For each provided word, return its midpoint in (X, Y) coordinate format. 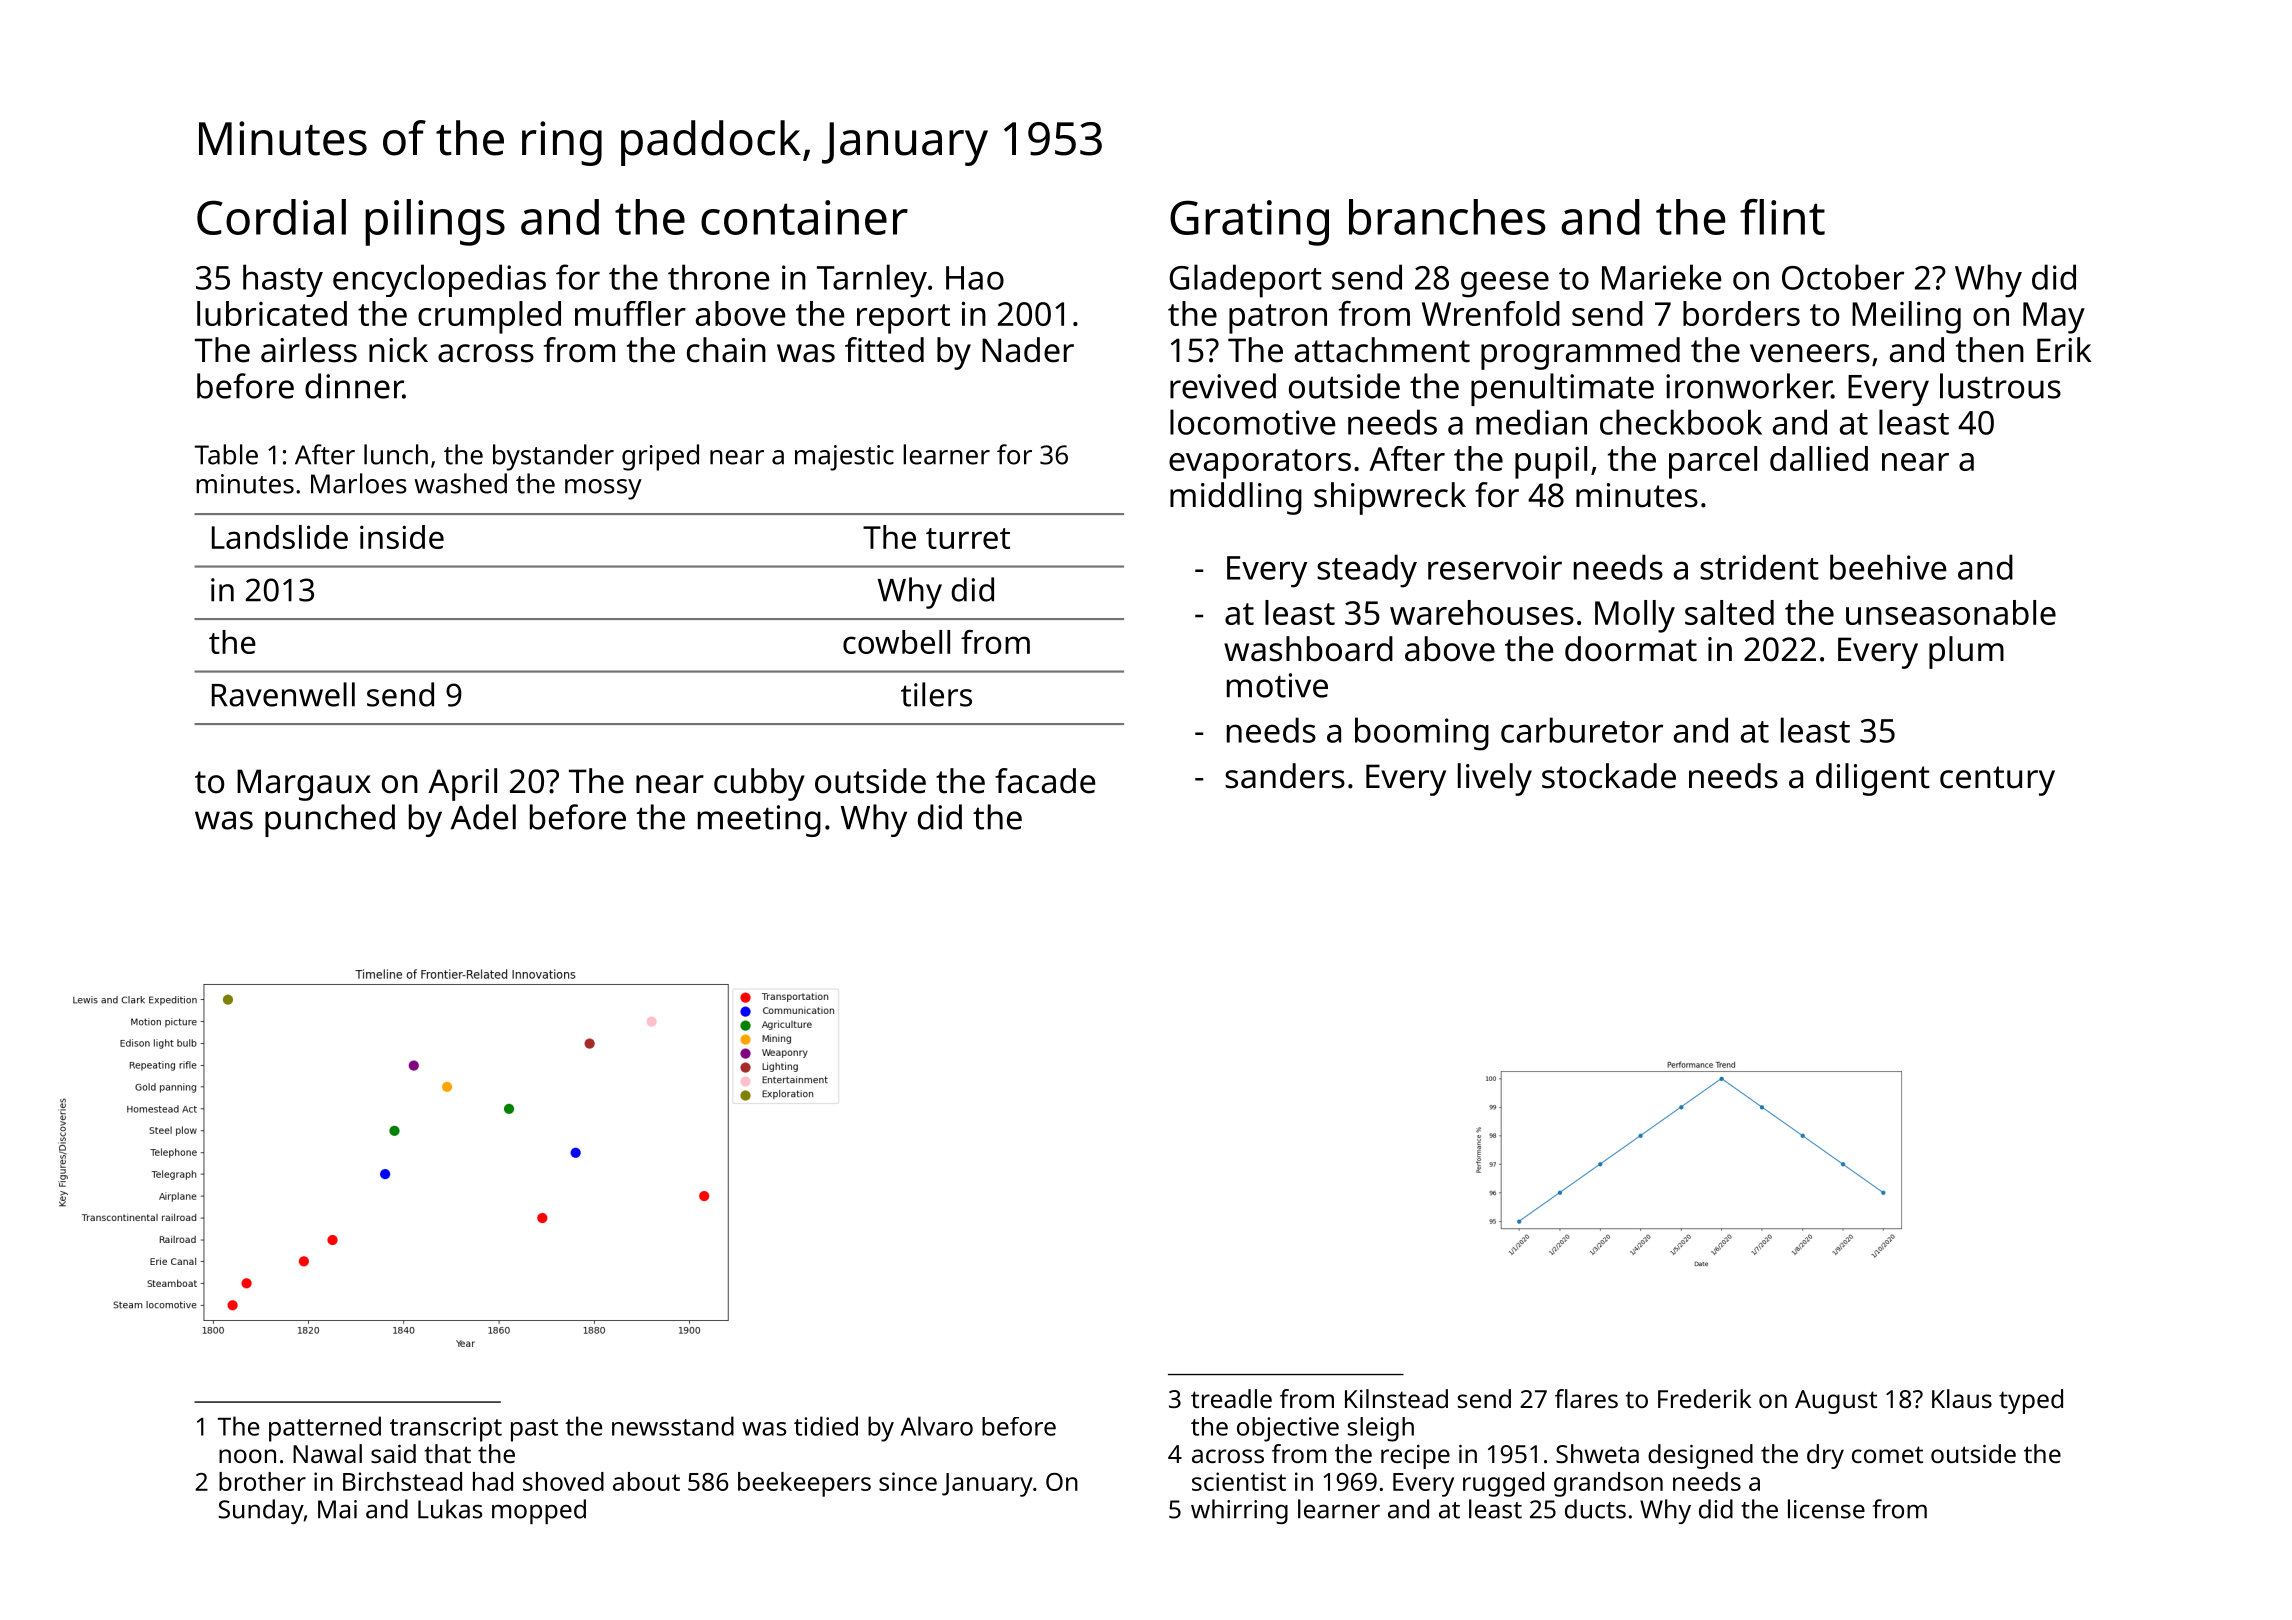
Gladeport (1246, 281)
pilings (435, 222)
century (1997, 781)
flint (1782, 217)
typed (2031, 1401)
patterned (325, 1429)
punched (330, 820)
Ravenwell (283, 694)
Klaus (1962, 1398)
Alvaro (937, 1426)
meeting (759, 821)
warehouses (1482, 612)
